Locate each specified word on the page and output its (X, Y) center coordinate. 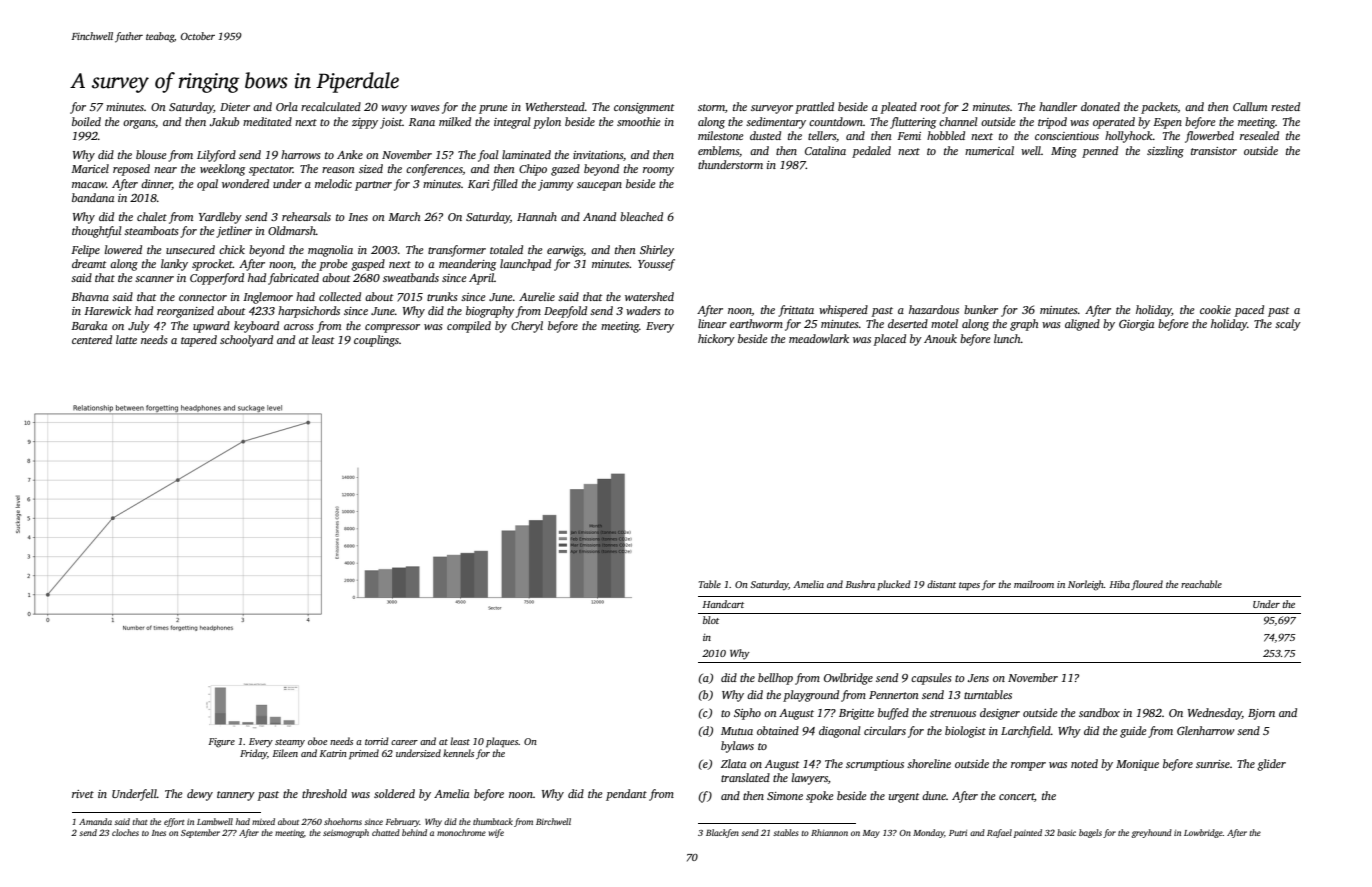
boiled (86, 121)
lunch (1007, 338)
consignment (644, 108)
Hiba (1119, 584)
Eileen (285, 753)
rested (1285, 106)
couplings (376, 341)
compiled (469, 327)
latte (126, 339)
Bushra (860, 584)
